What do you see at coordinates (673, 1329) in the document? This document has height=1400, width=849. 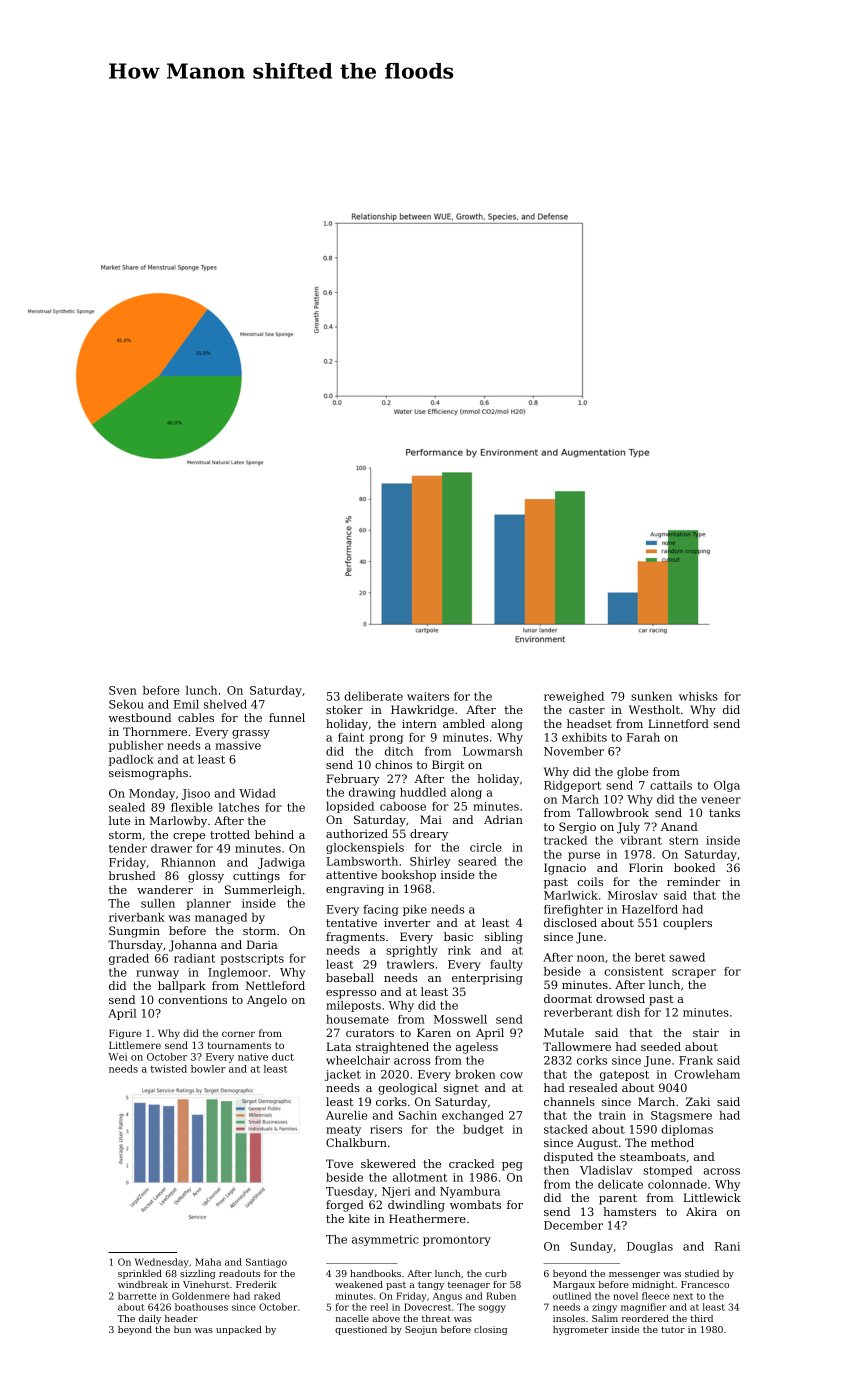 I see `tutor` at bounding box center [673, 1329].
